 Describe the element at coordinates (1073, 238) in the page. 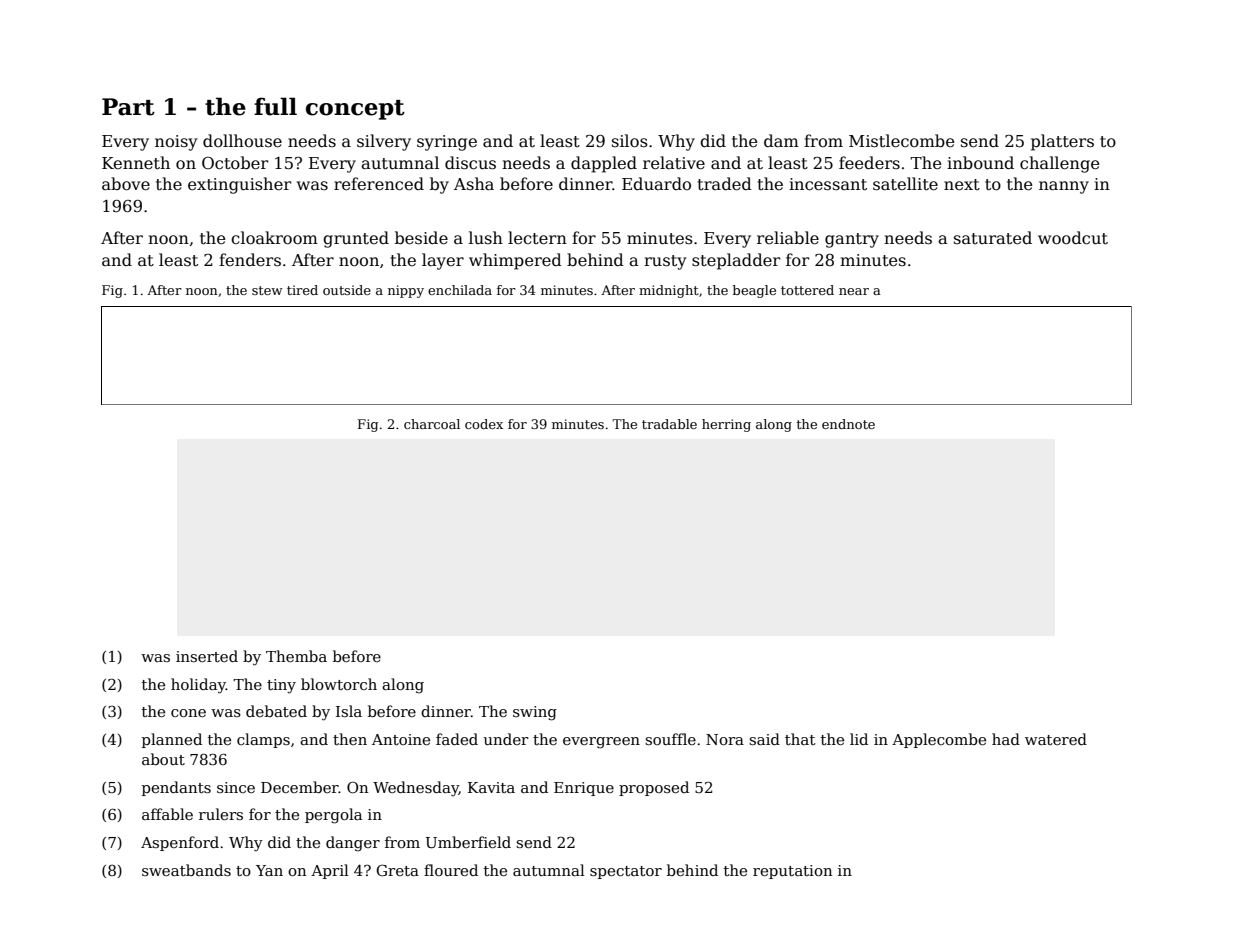

I see `woodcut` at that location.
